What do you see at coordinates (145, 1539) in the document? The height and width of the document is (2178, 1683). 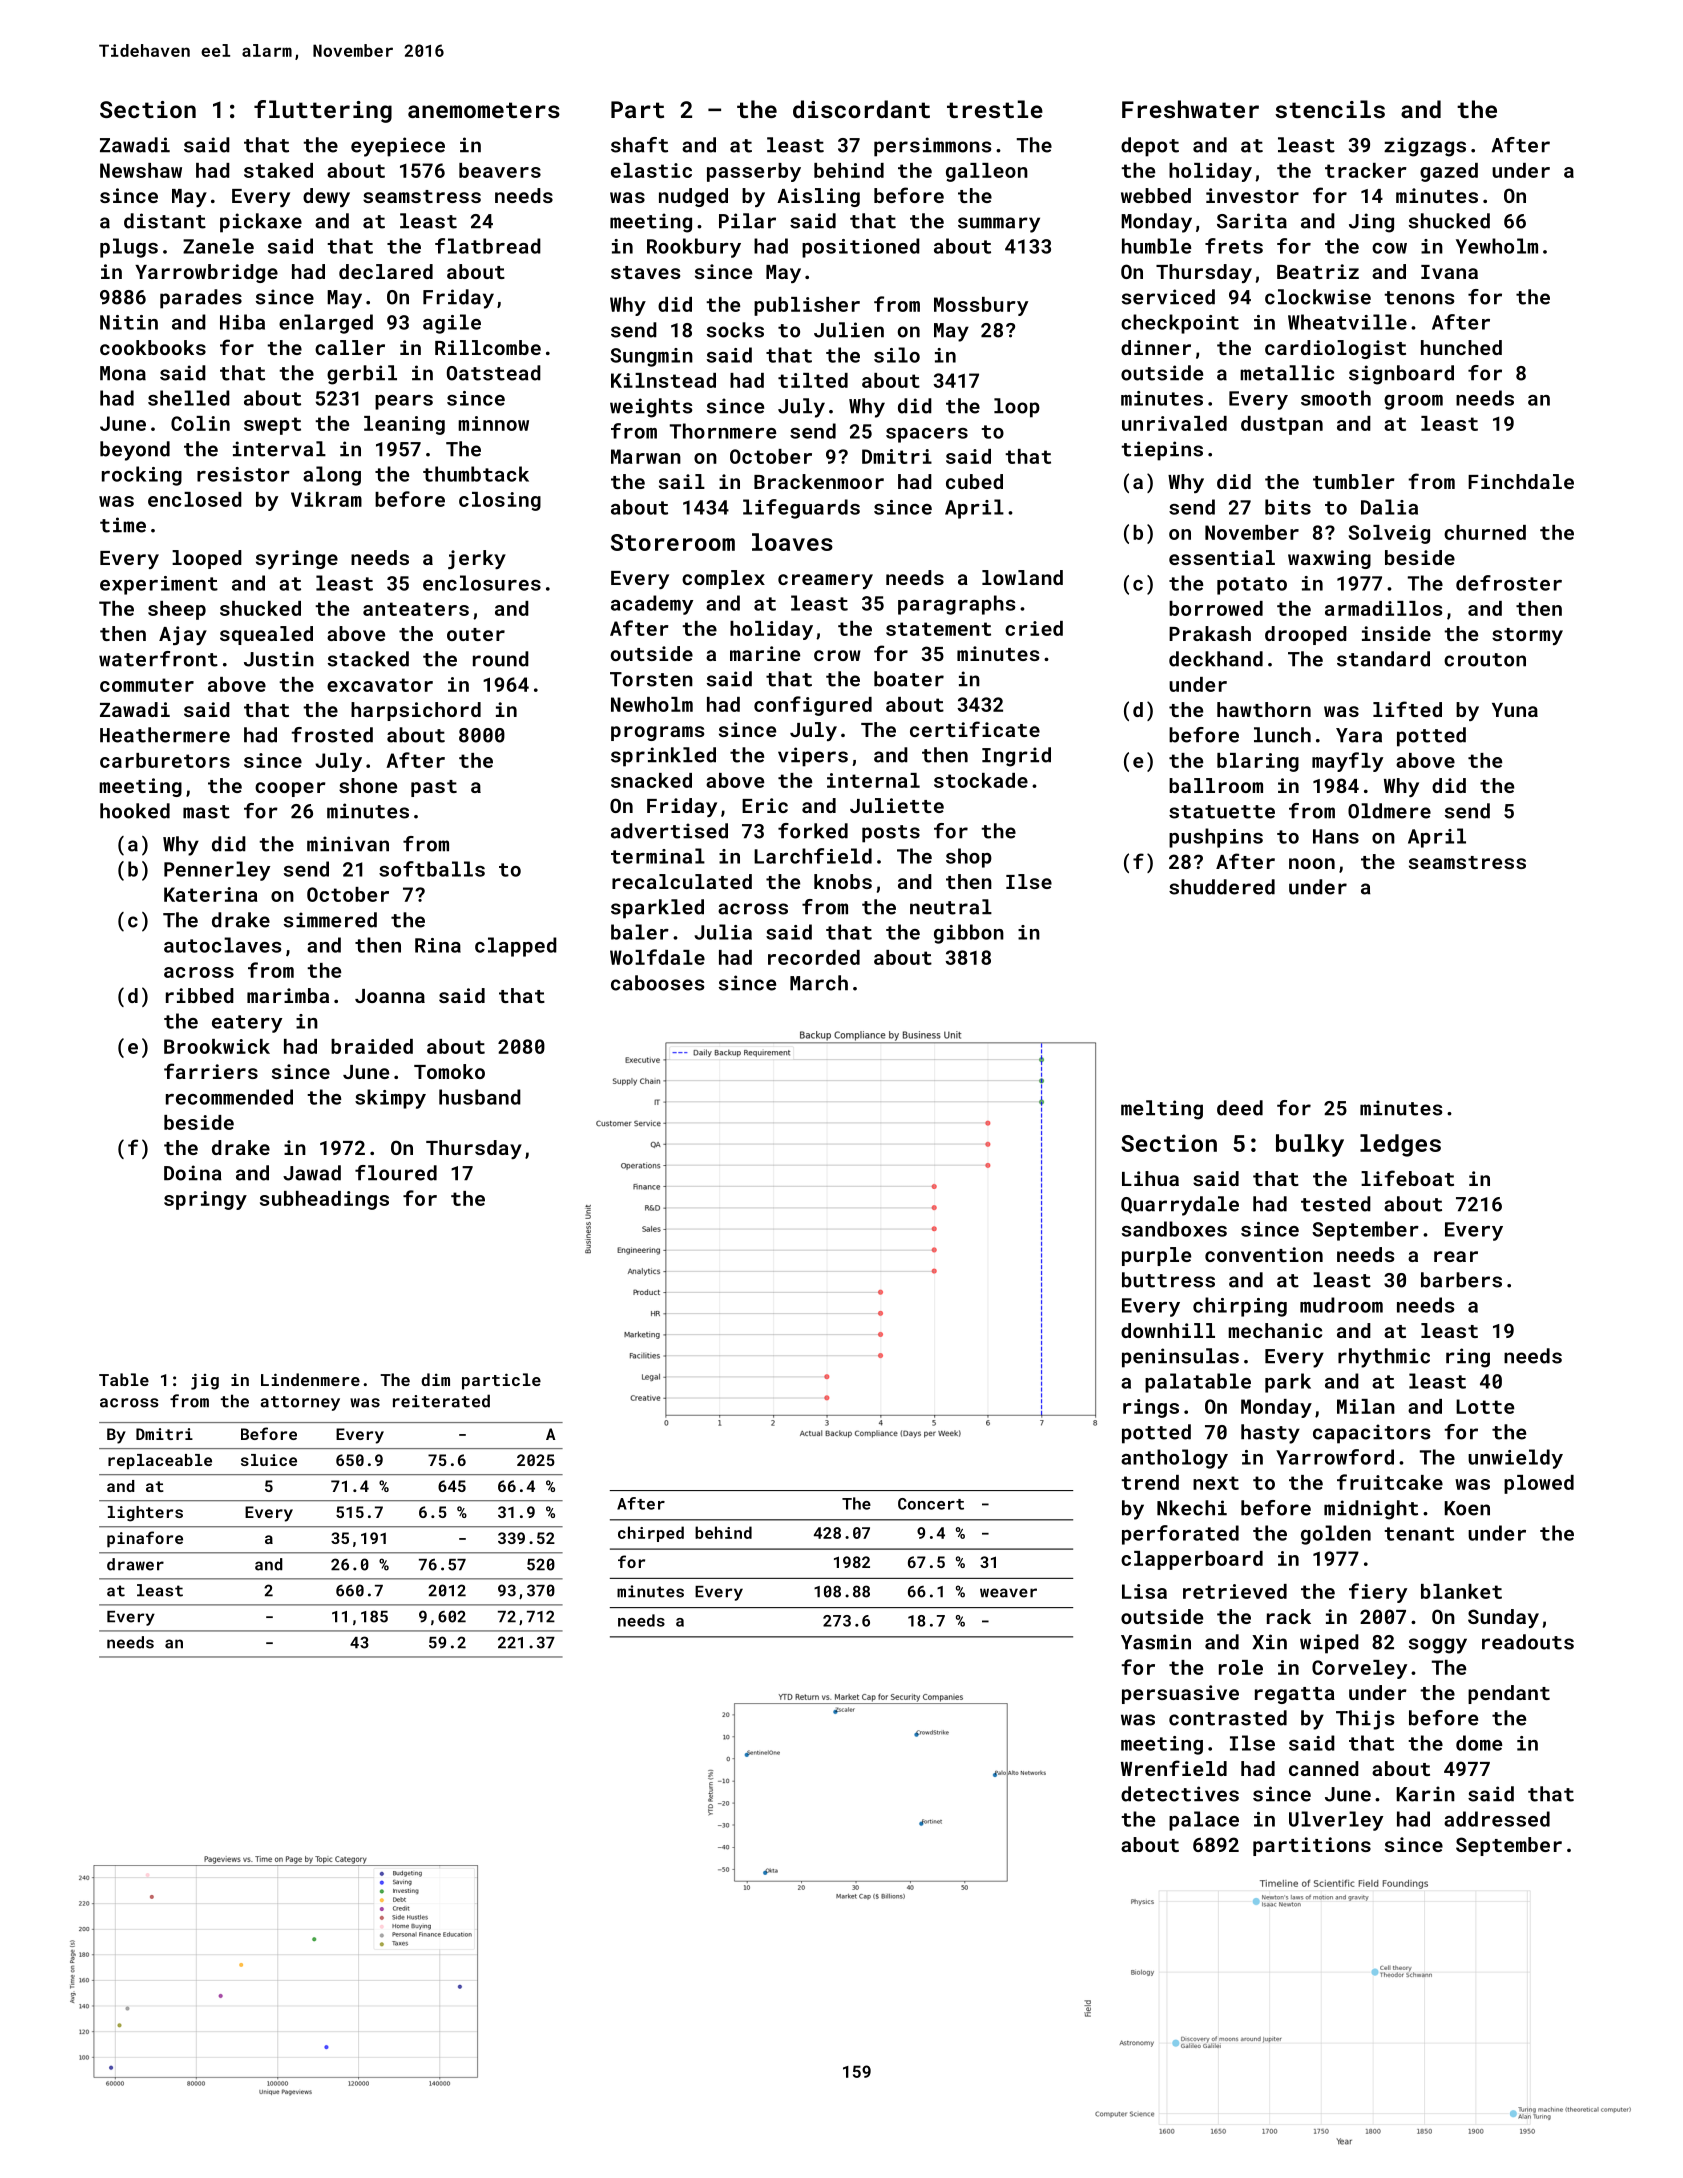 I see `pinafore` at bounding box center [145, 1539].
